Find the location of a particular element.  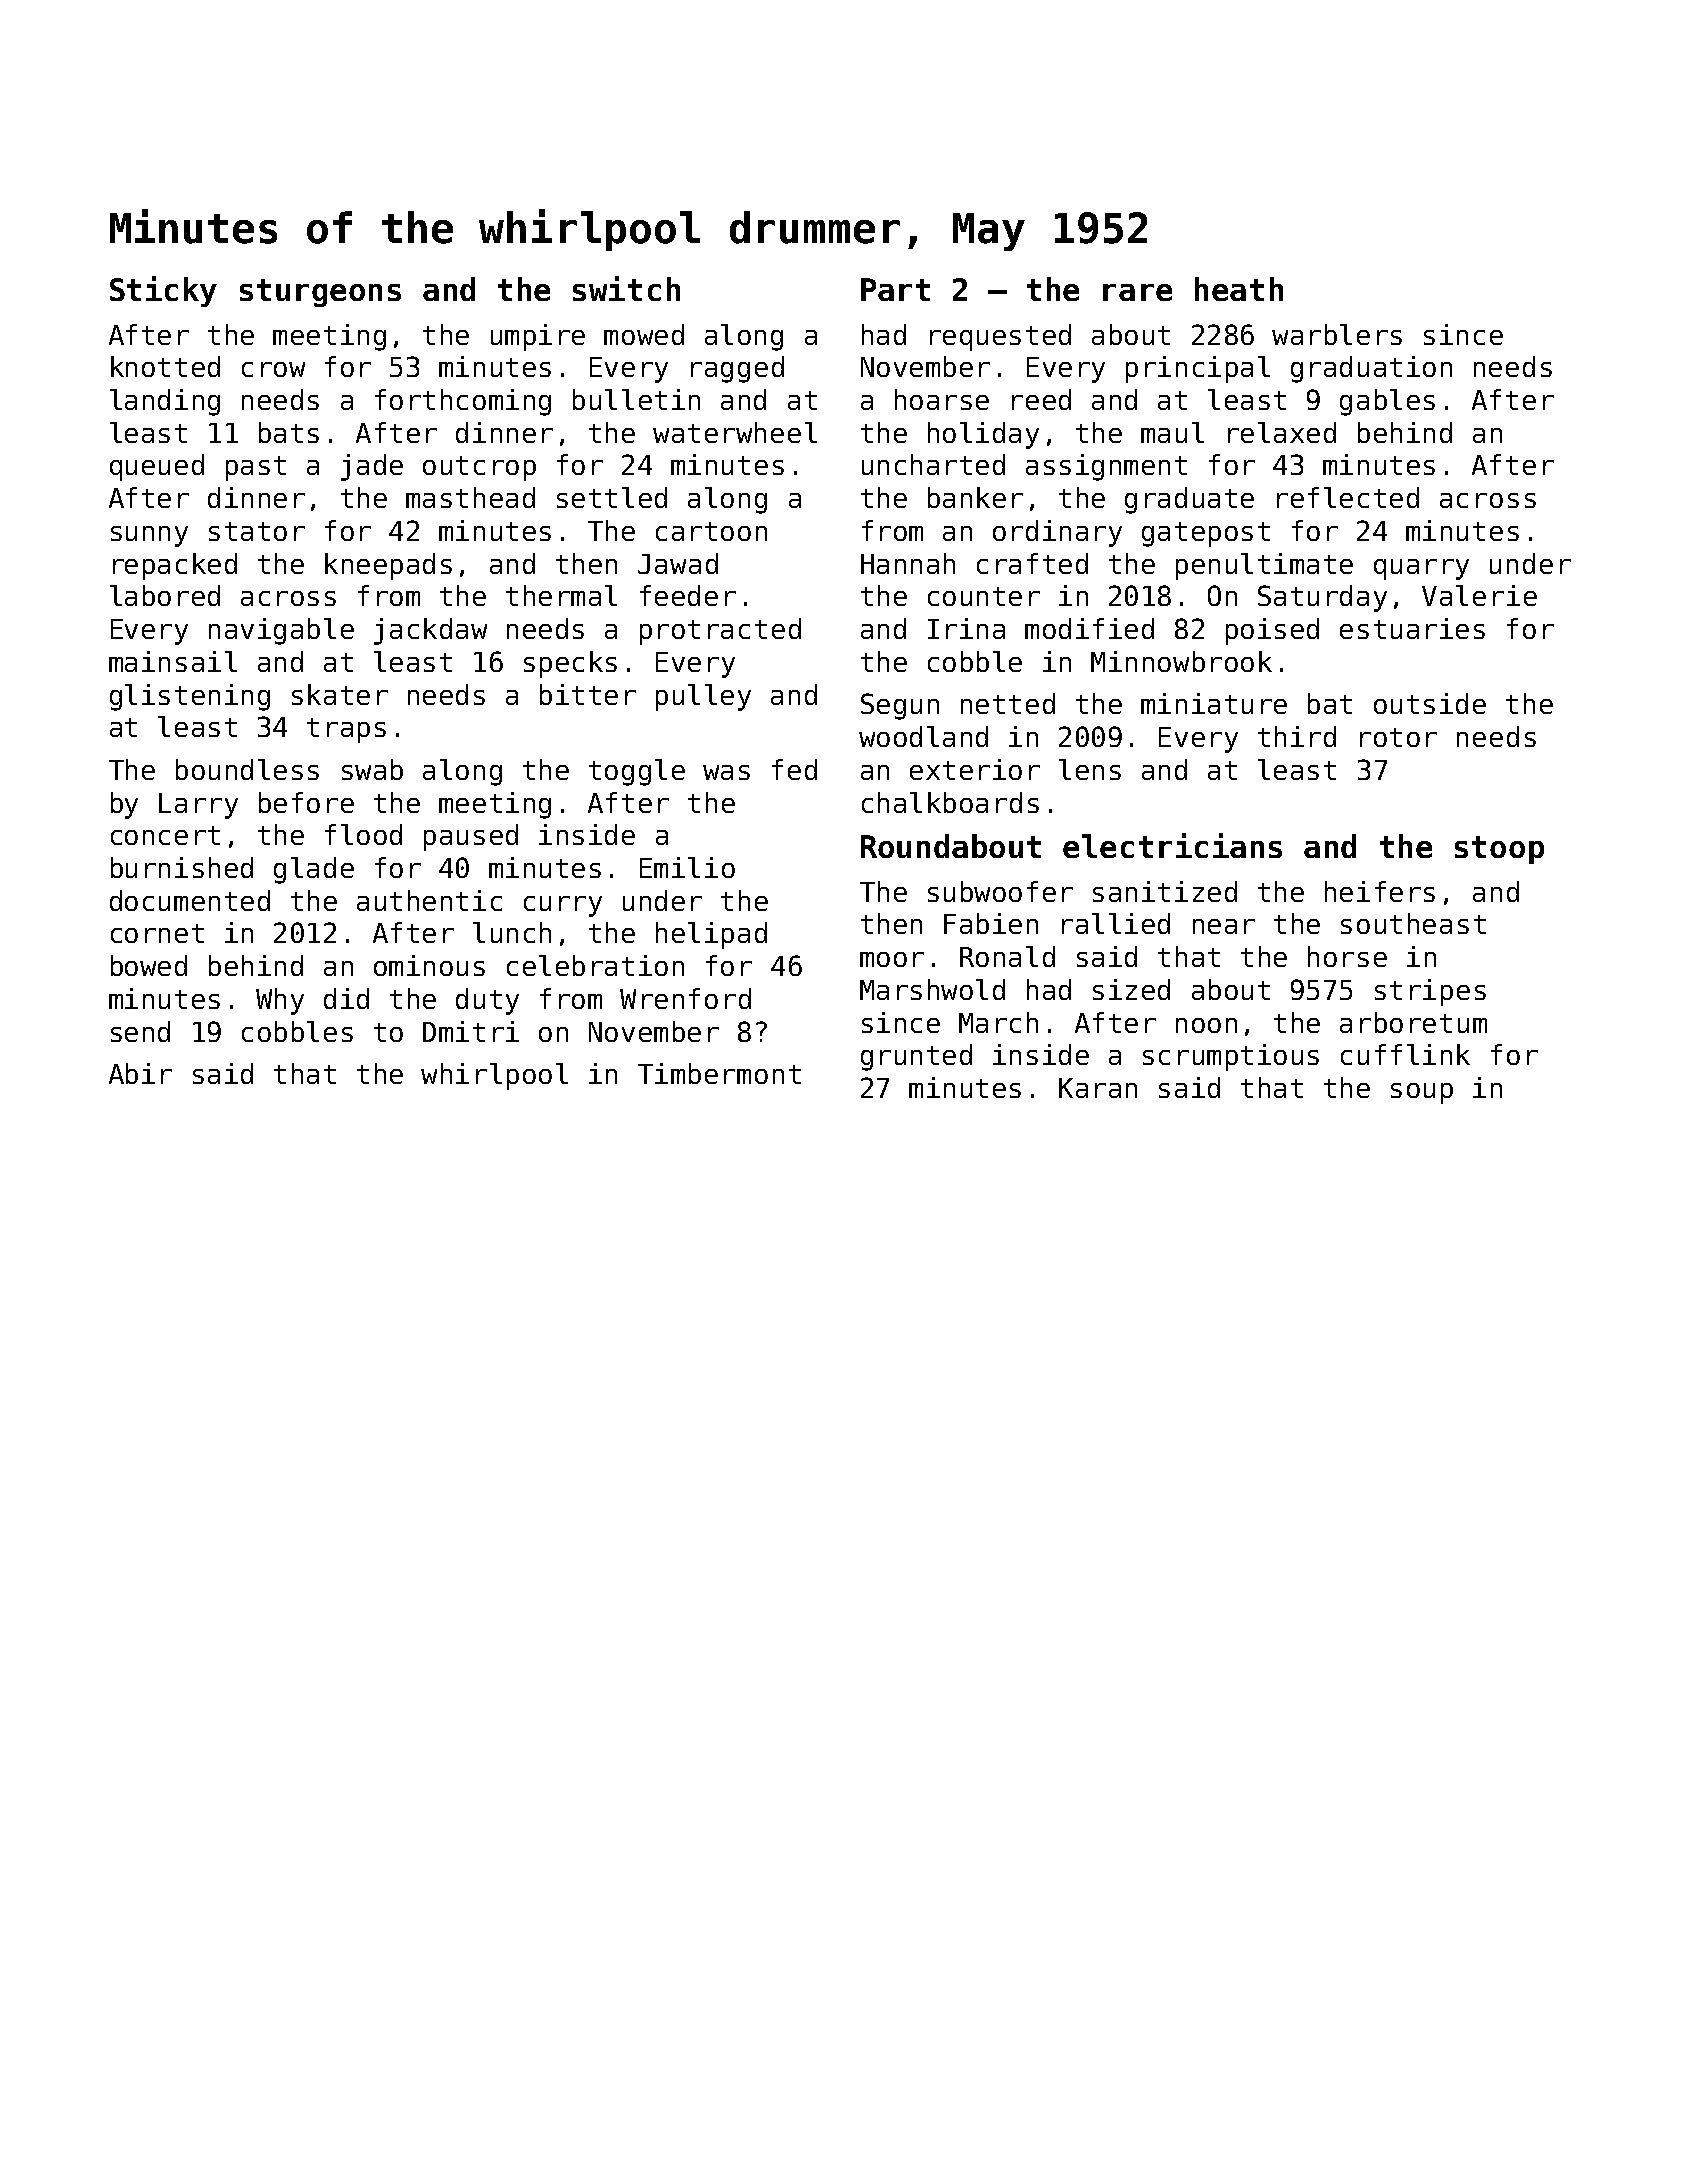

send is located at coordinates (140, 1031).
